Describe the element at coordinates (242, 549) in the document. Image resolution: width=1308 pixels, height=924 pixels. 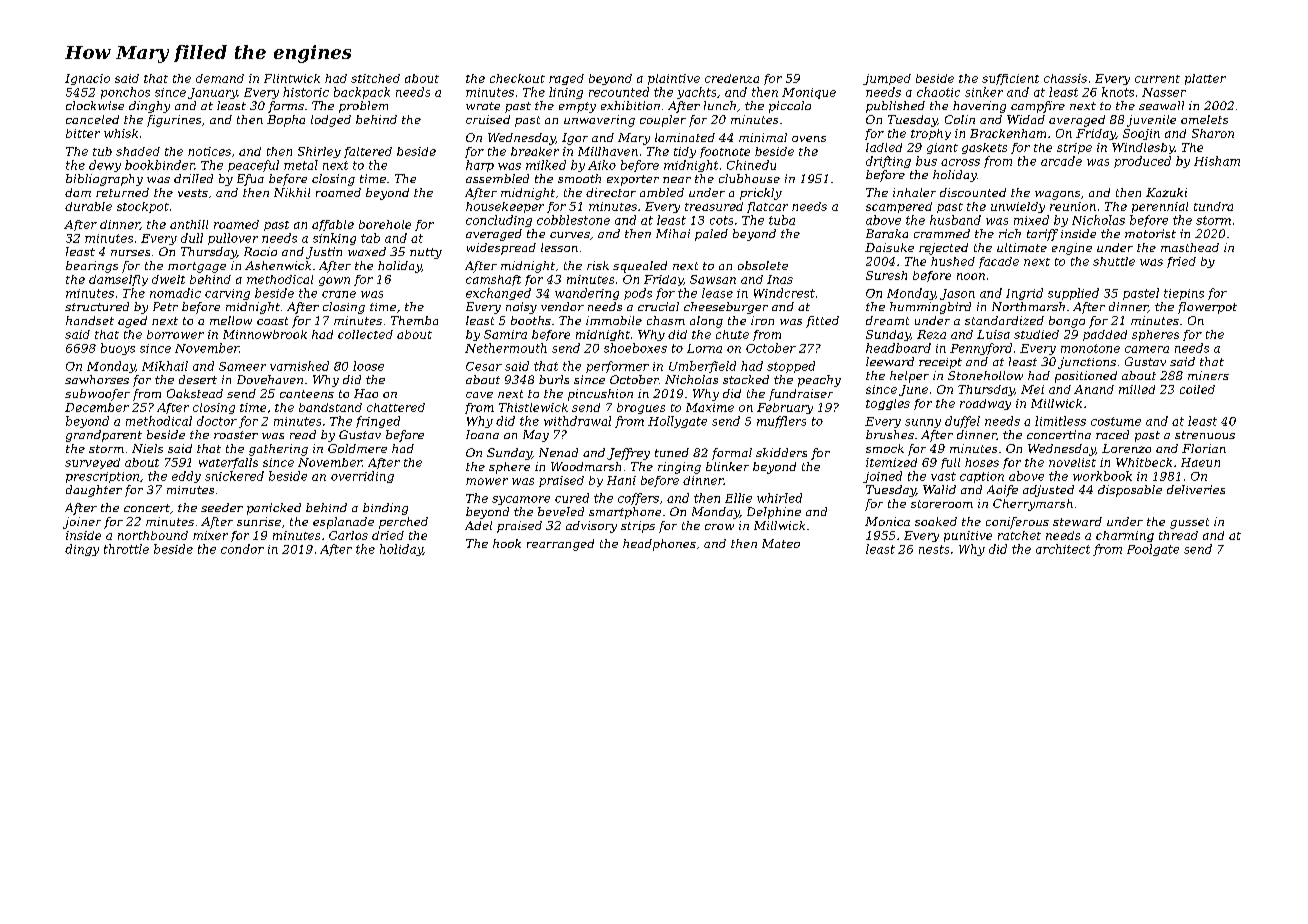
I see `condor` at that location.
